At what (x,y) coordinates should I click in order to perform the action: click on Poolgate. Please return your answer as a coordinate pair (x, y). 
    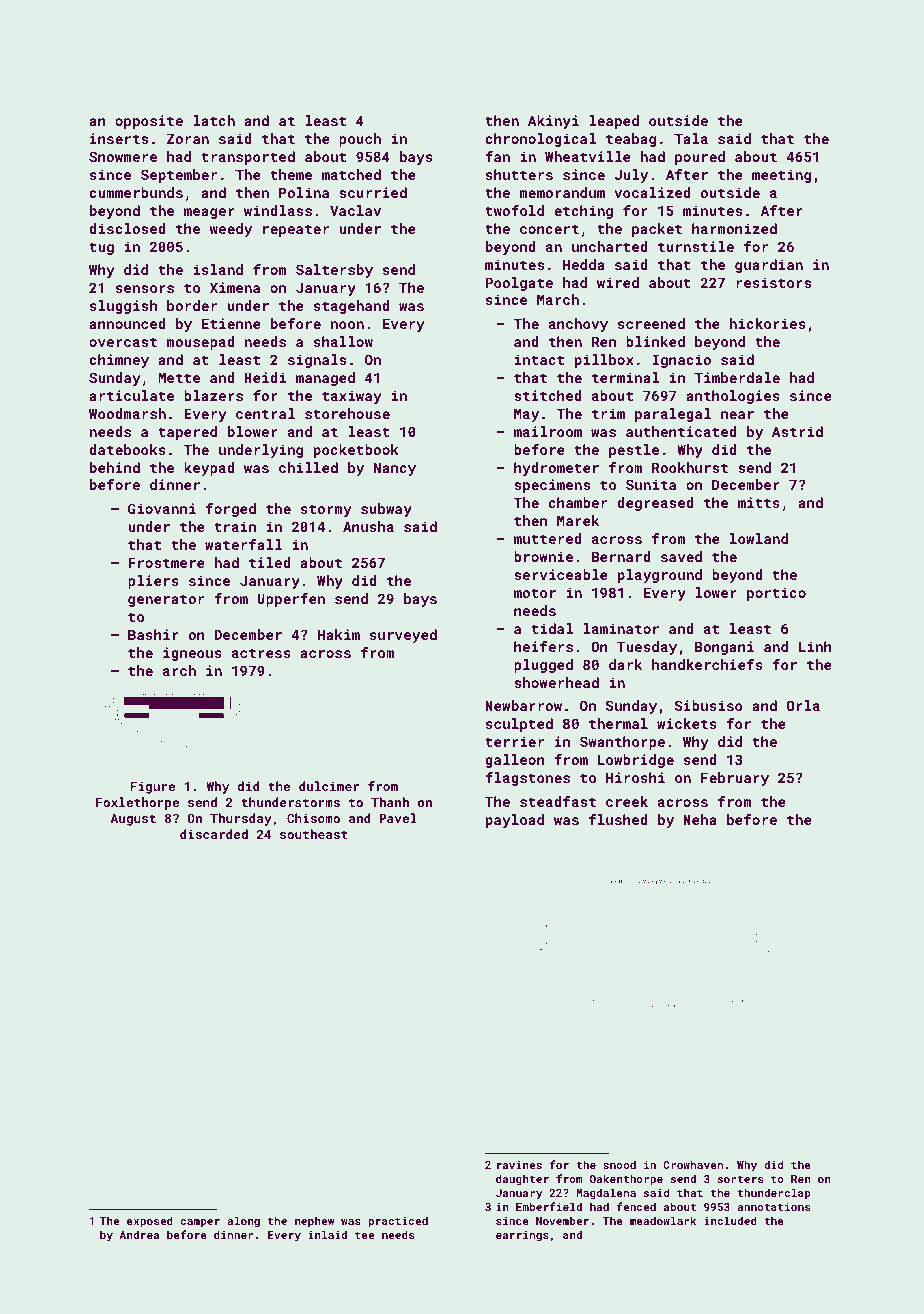
    Looking at the image, I should click on (519, 284).
